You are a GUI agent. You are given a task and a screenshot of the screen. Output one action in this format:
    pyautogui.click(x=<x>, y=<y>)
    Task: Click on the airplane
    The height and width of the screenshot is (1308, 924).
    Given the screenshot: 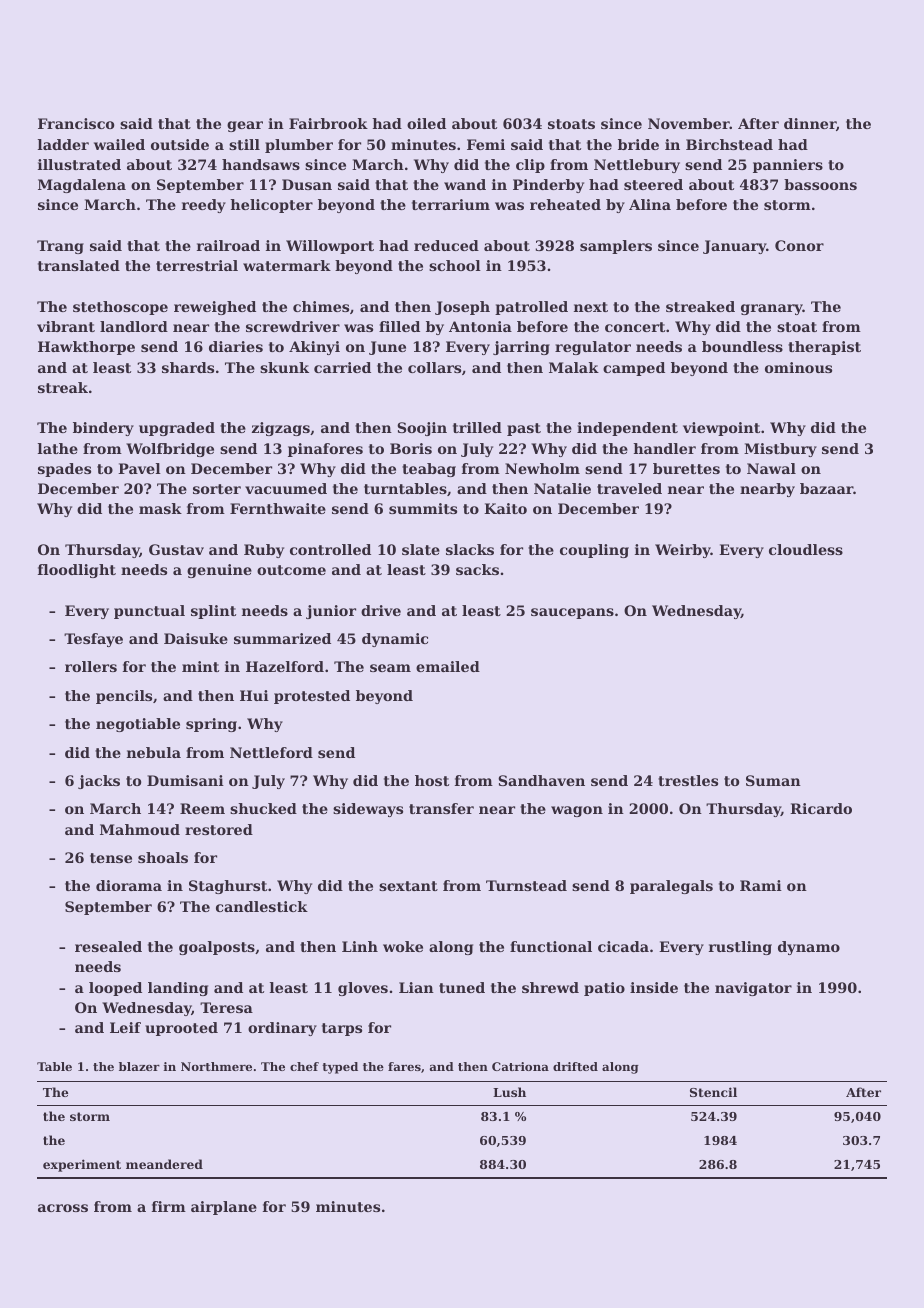 What is the action you would take?
    pyautogui.click(x=224, y=1208)
